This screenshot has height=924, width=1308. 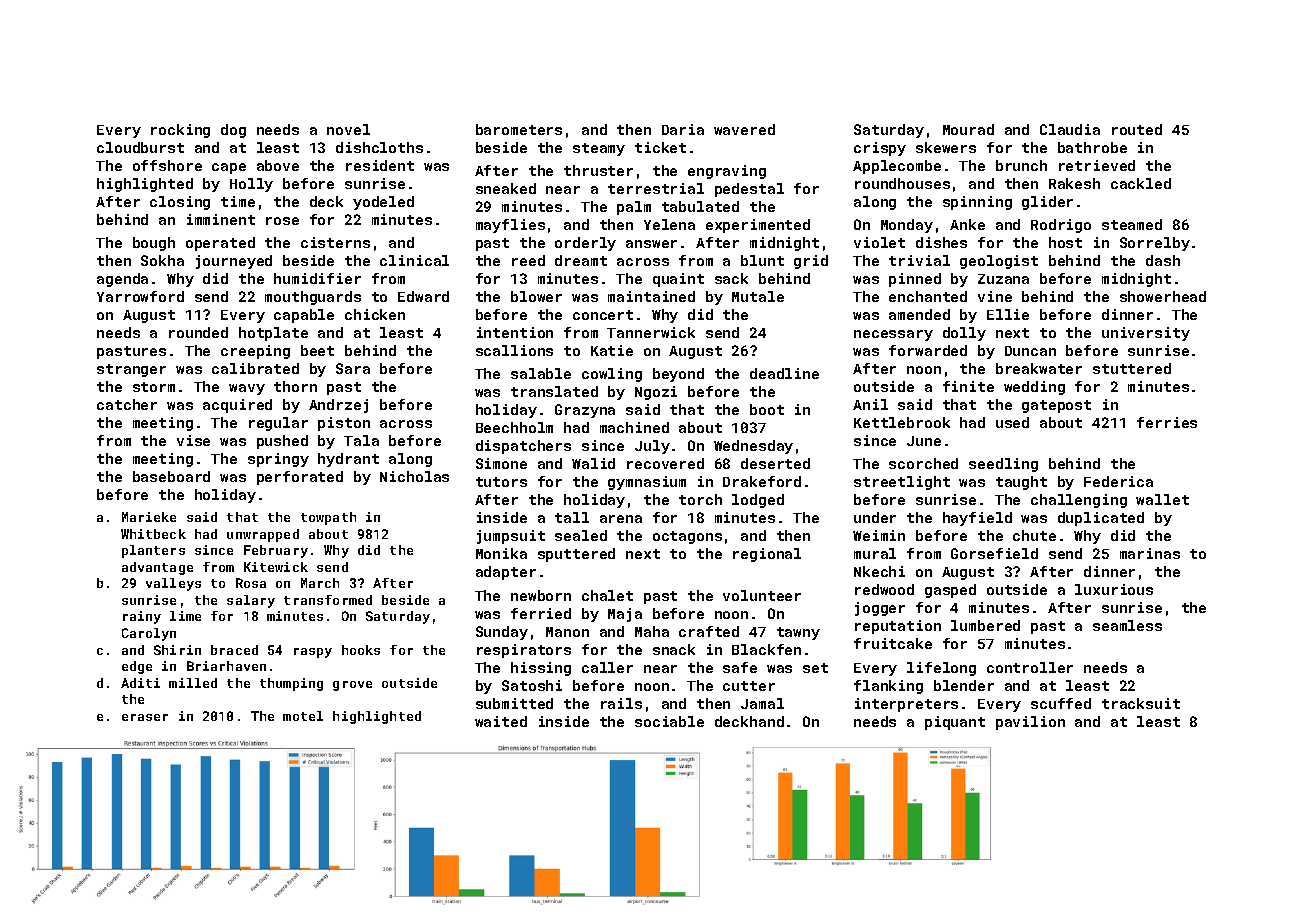 What do you see at coordinates (683, 129) in the screenshot?
I see `Daria` at bounding box center [683, 129].
